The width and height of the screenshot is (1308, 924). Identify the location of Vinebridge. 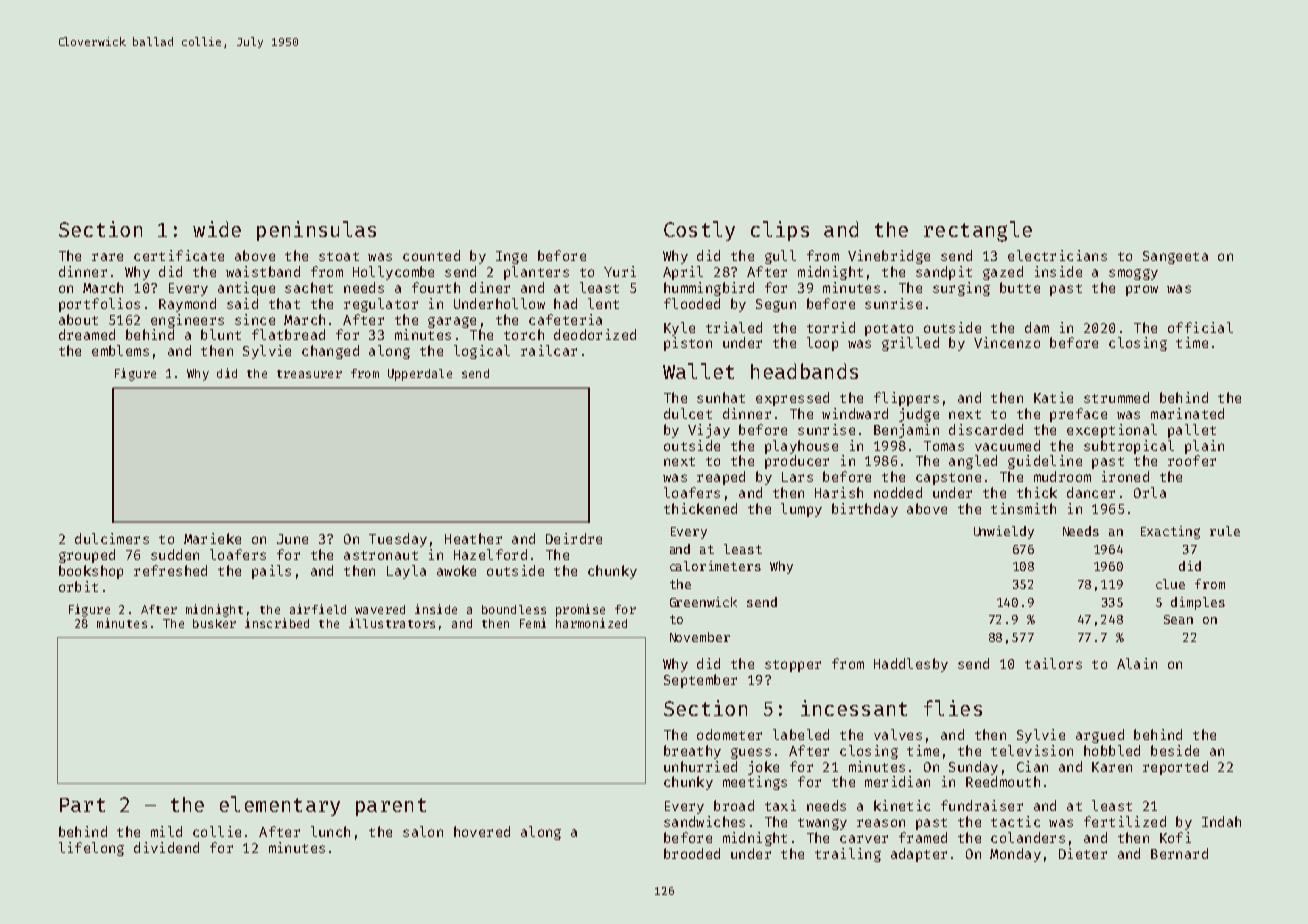
(889, 257).
